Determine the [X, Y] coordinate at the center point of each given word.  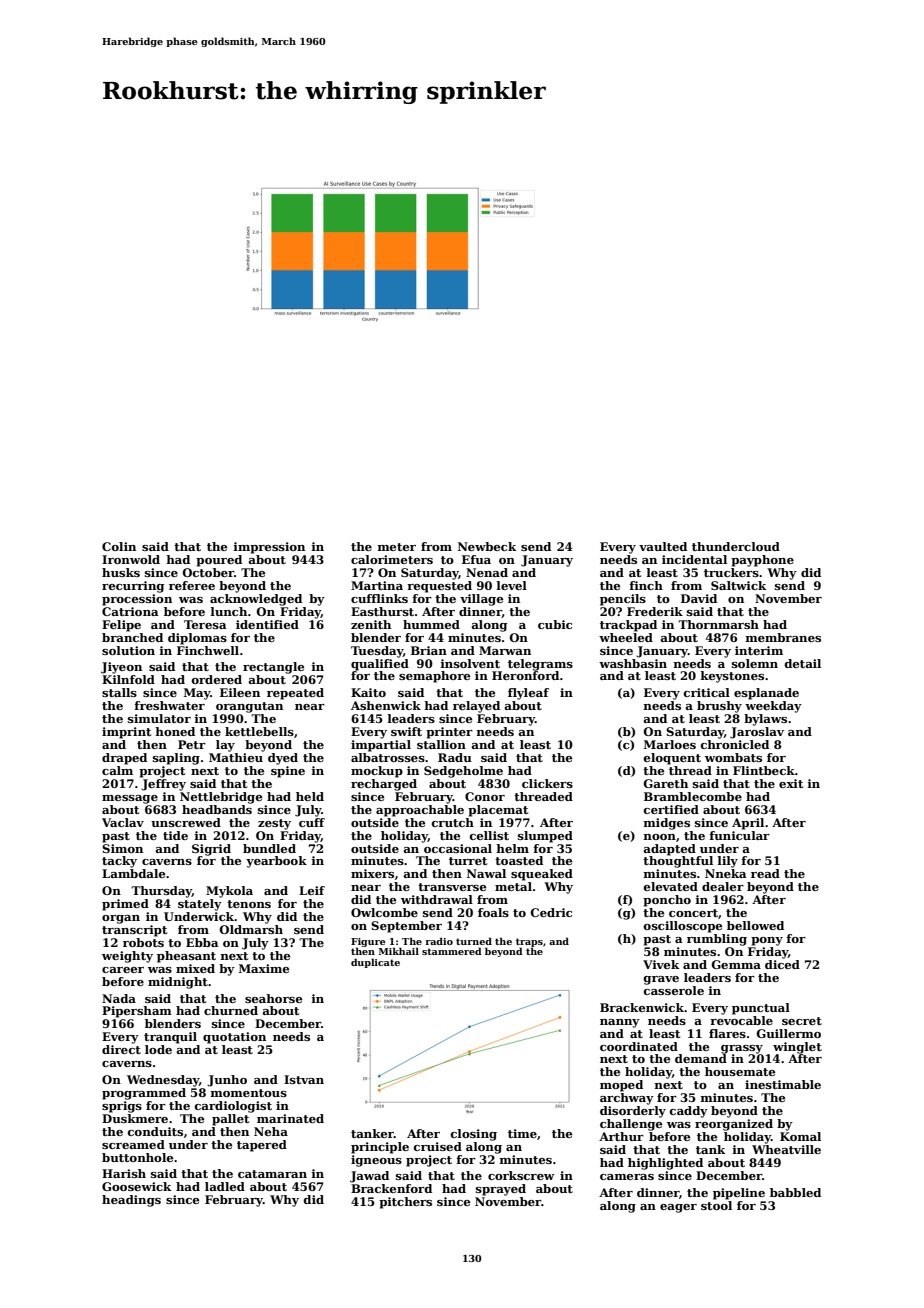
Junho [227, 1081]
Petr [192, 744]
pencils [623, 600]
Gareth [665, 783]
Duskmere [135, 1118]
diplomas [197, 639]
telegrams [540, 665]
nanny [620, 1023]
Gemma [736, 964]
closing [474, 1135]
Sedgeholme [463, 772]
